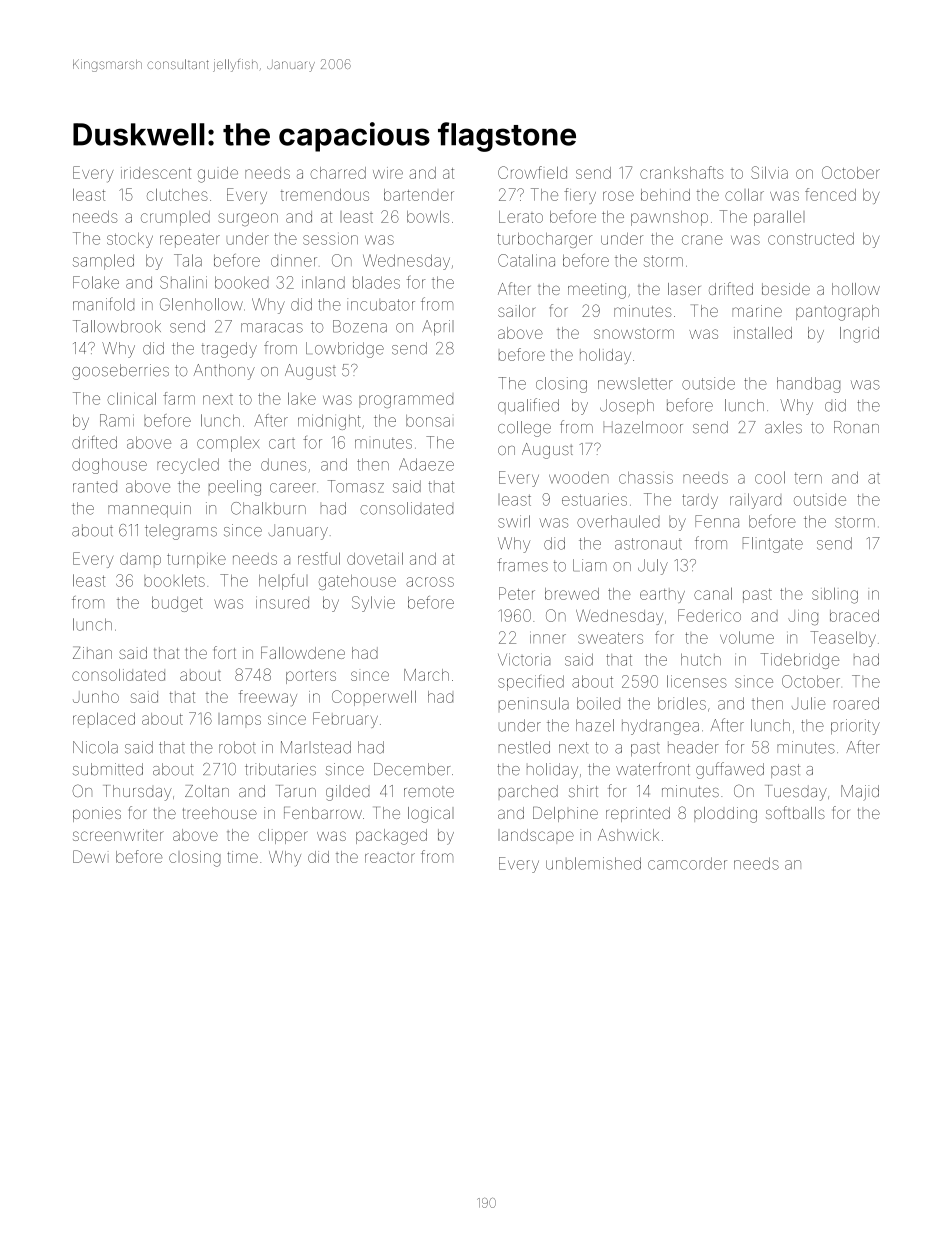 The width and height of the image is (952, 1233). I want to click on Victoria, so click(524, 659).
